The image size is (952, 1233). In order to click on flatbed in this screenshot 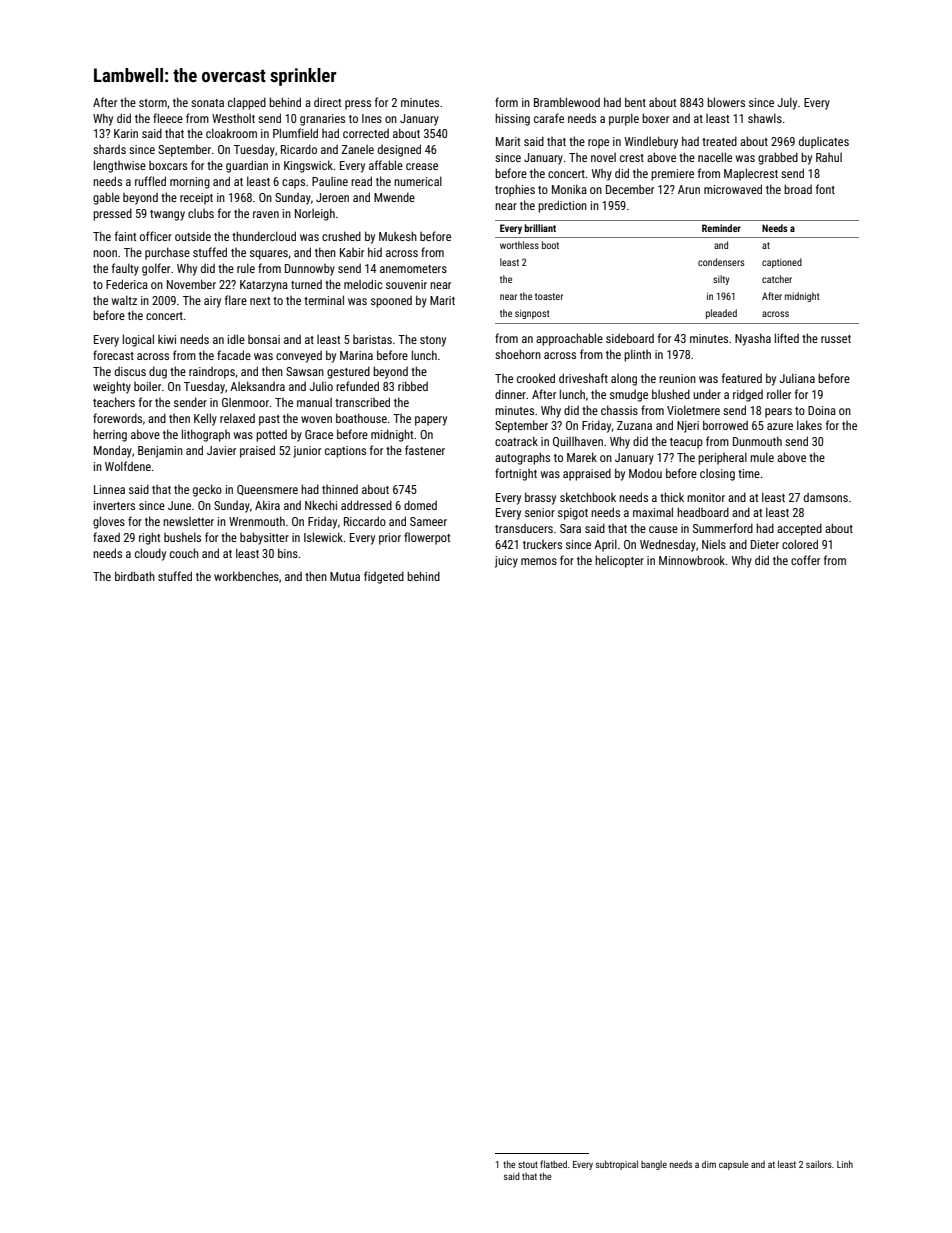, I will do `click(553, 1164)`.
